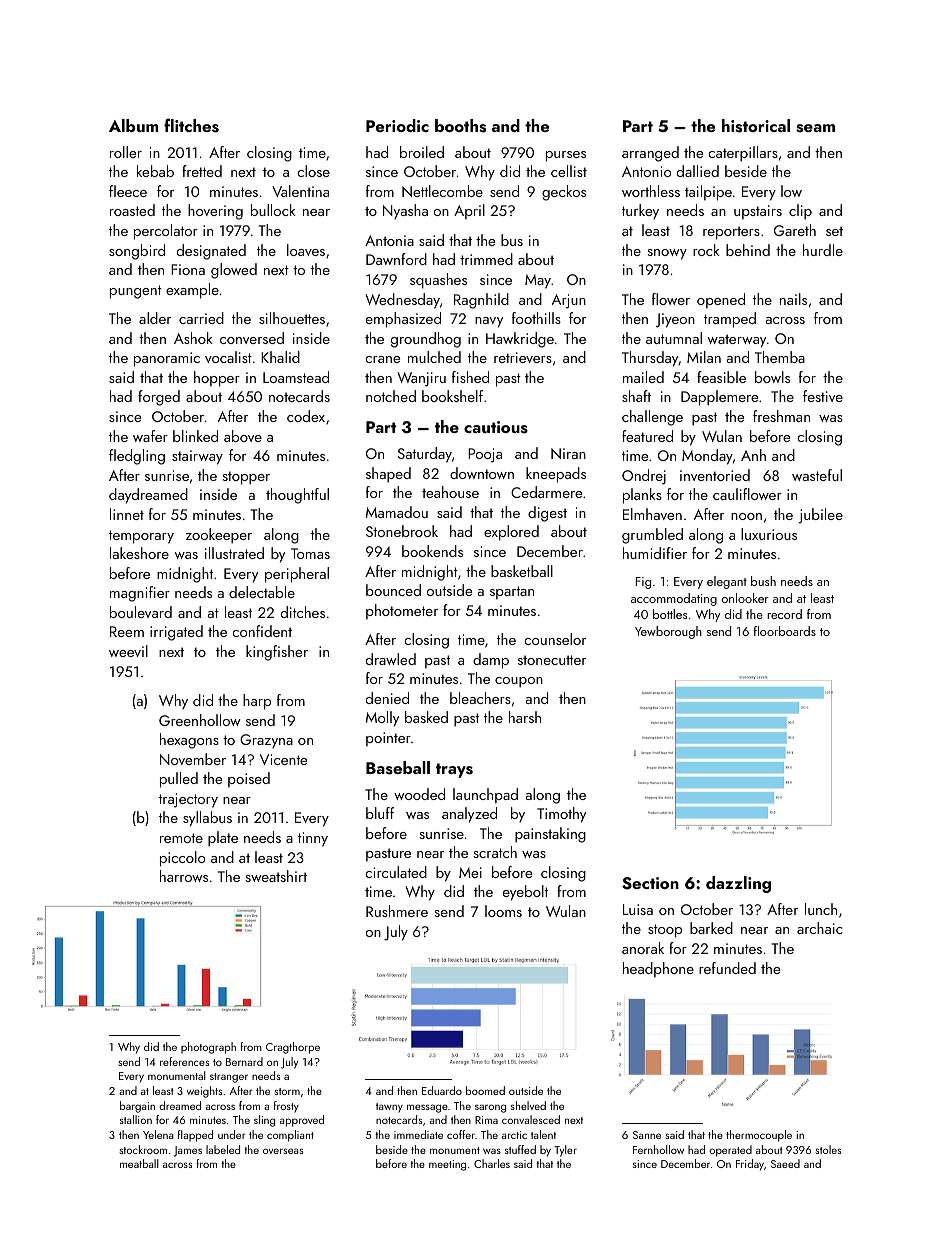 This screenshot has height=1233, width=952. Describe the element at coordinates (785, 1163) in the screenshot. I see `Saeed` at that location.
